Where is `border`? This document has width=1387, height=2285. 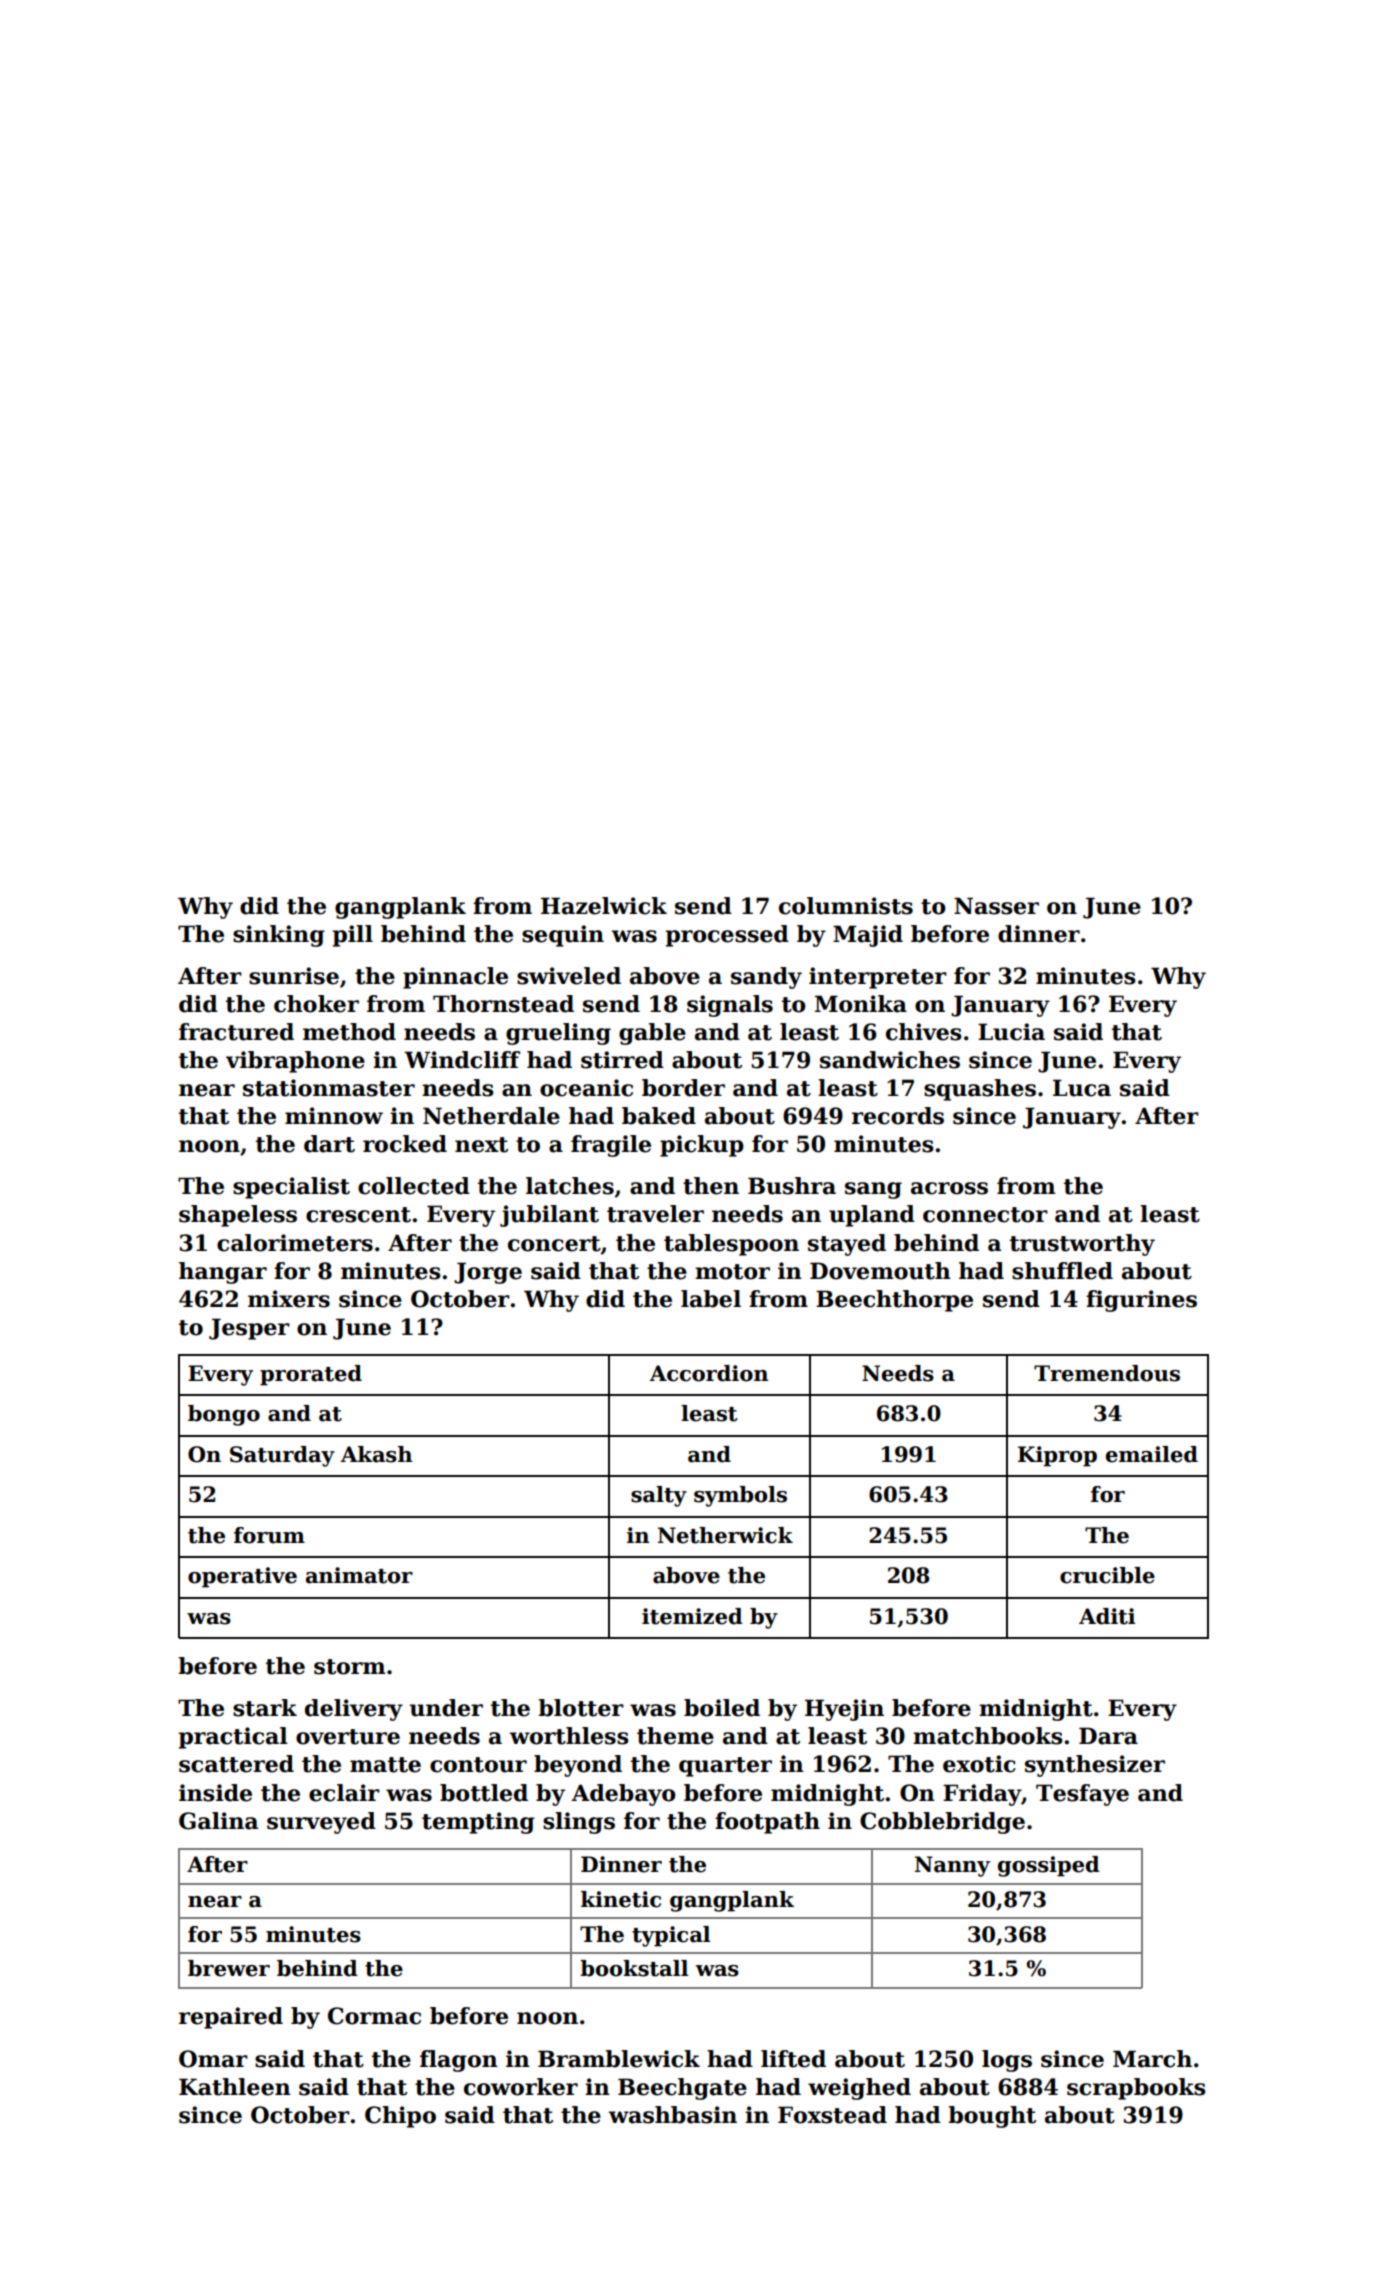 border is located at coordinates (683, 1088).
